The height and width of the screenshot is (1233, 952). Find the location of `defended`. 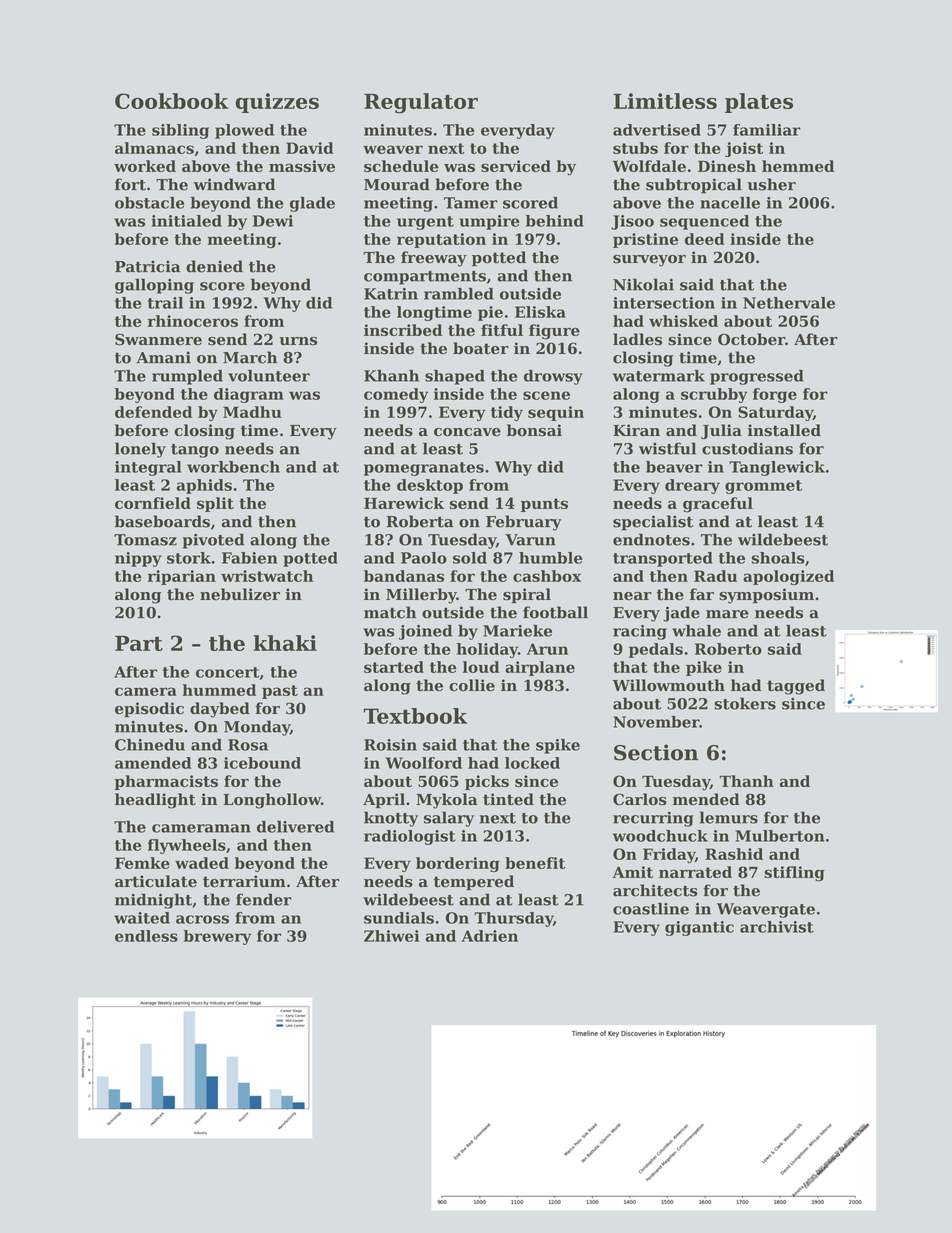

defended is located at coordinates (153, 412).
